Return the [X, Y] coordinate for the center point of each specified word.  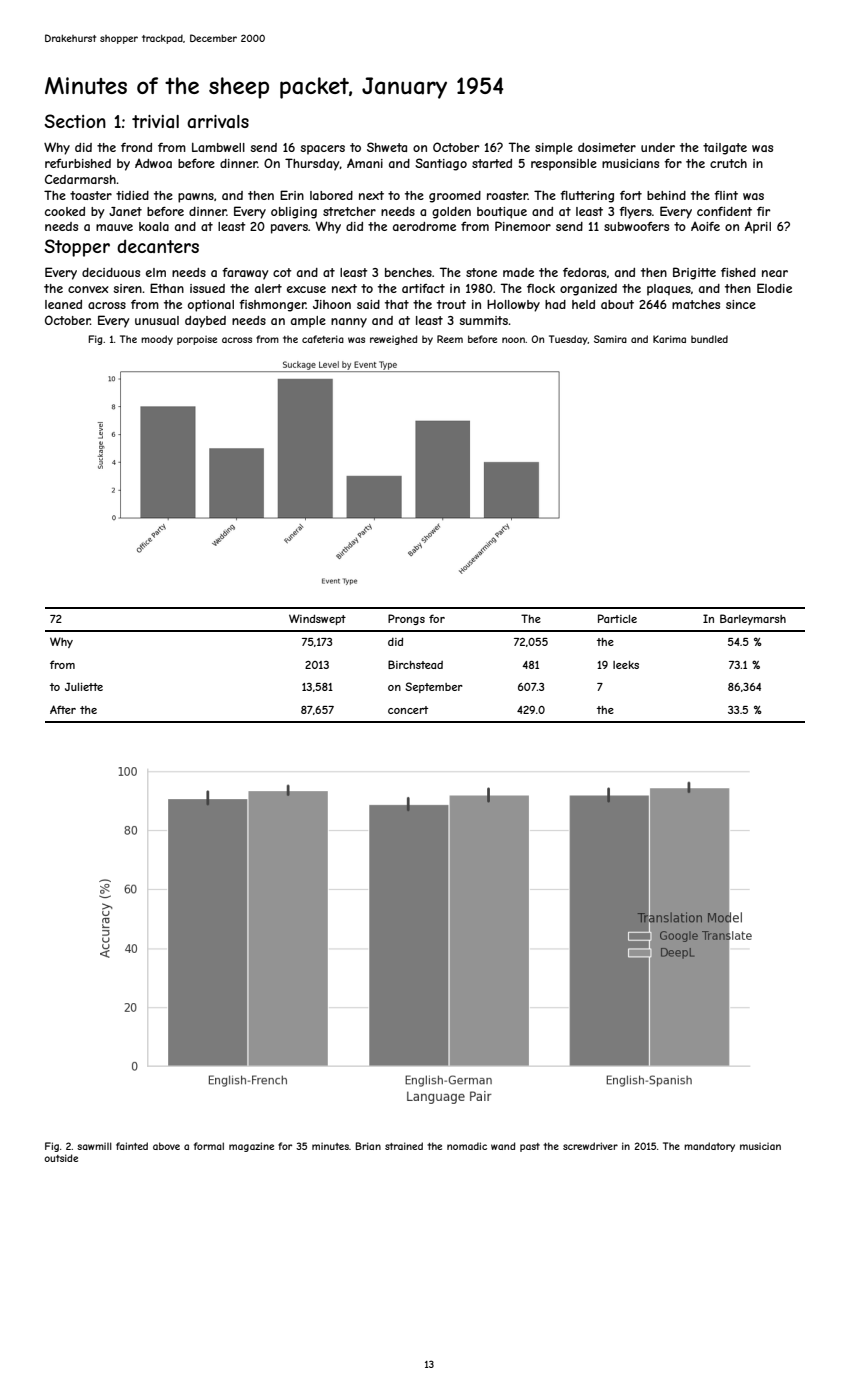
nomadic [467, 1146]
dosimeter [607, 147]
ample [308, 322]
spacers [322, 150]
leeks [626, 665]
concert [408, 710]
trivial [155, 121]
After [63, 709]
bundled [709, 339]
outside [61, 1158]
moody [157, 340]
